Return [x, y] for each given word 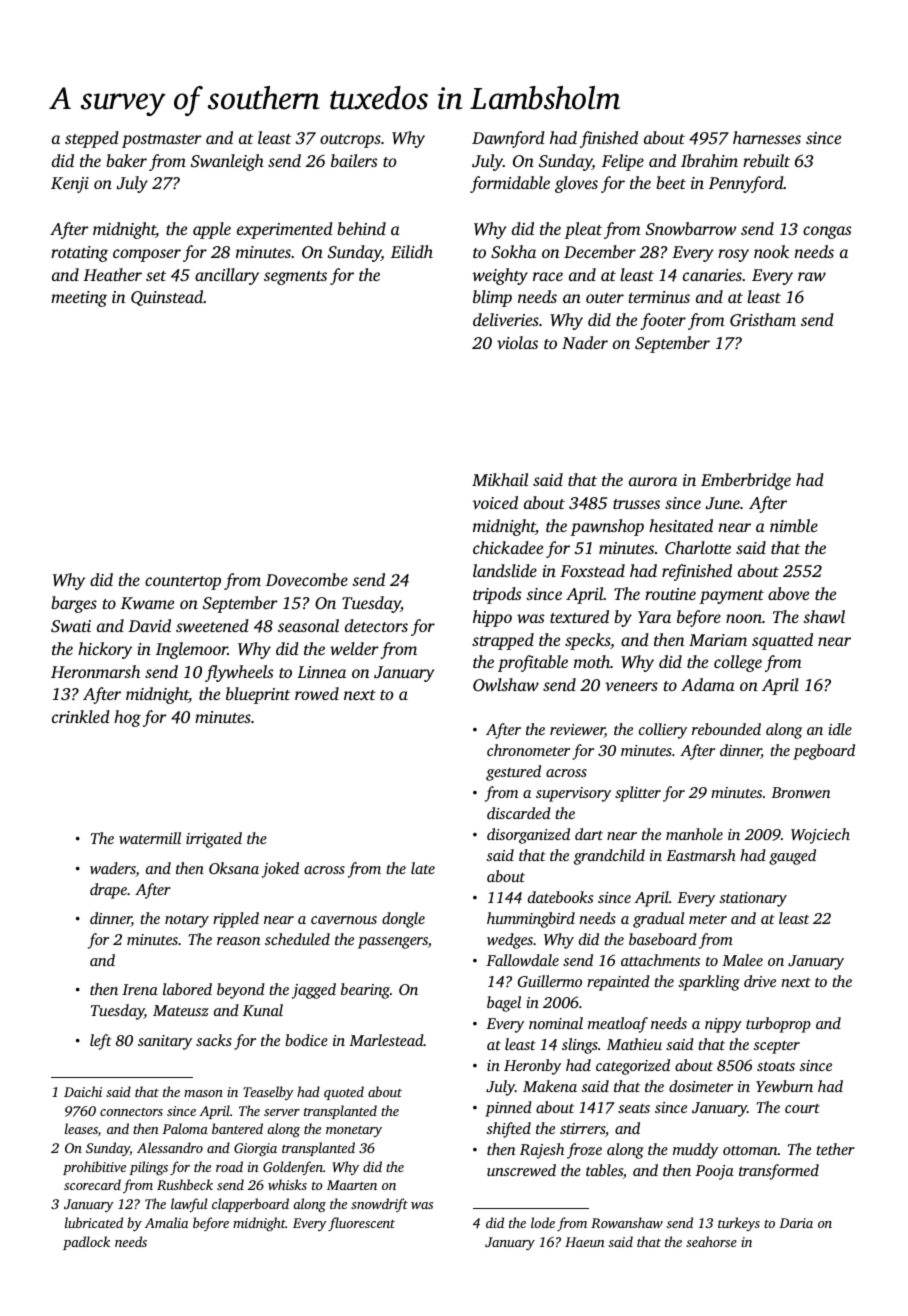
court [802, 1108]
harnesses [767, 137]
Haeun [585, 1242]
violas [517, 342]
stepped [92, 139]
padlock [86, 1243]
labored [187, 989]
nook [771, 251]
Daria [796, 1223]
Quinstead [167, 298]
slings [580, 1046]
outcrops [350, 141]
